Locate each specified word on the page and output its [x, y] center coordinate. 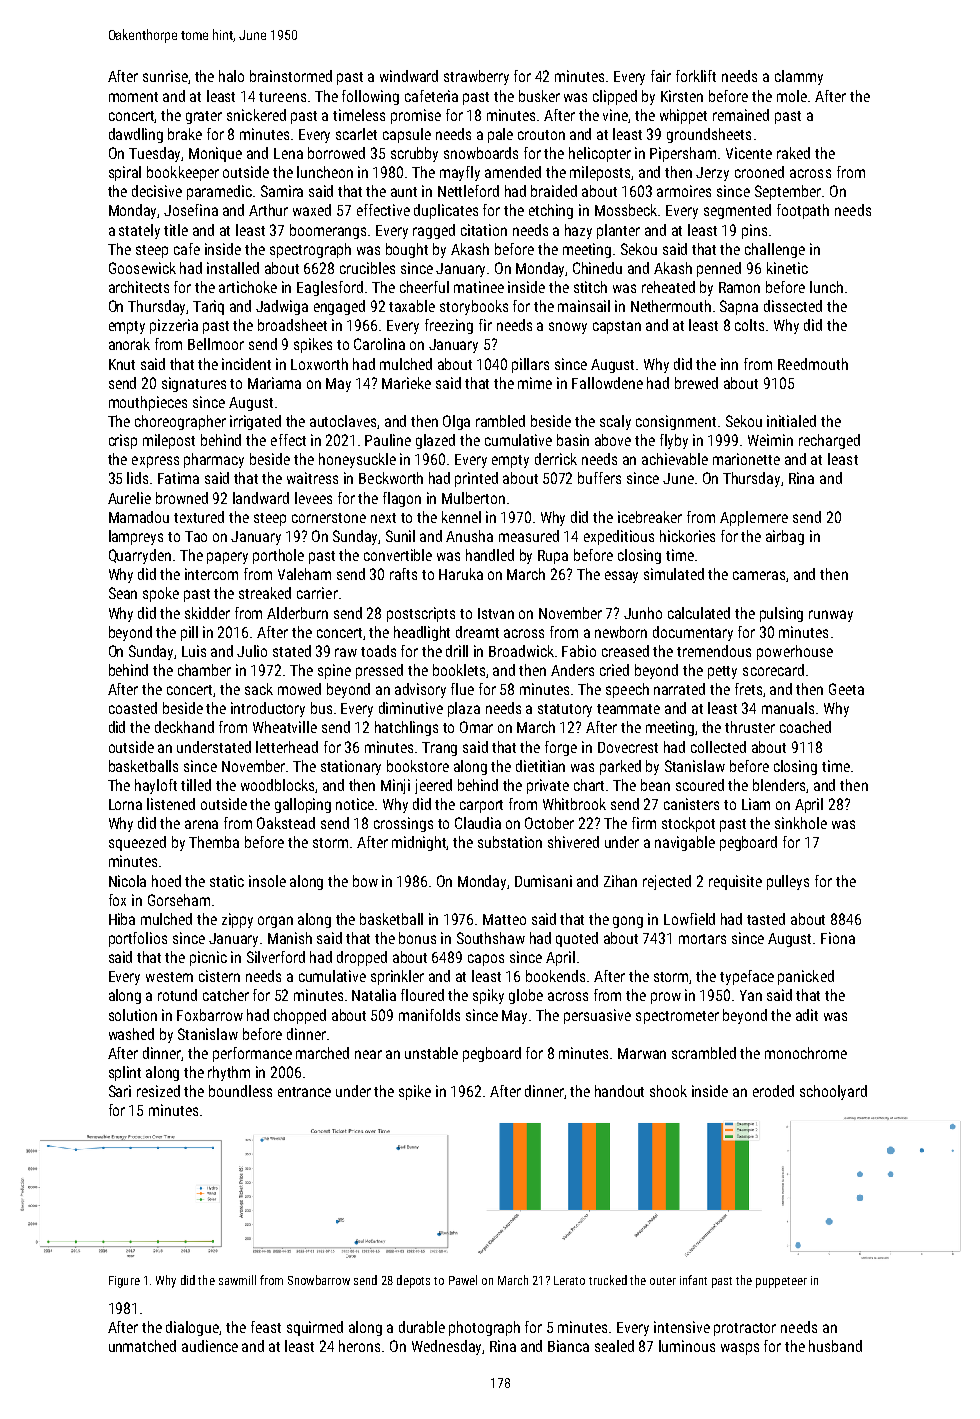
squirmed [315, 1328]
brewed [696, 383]
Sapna [739, 307]
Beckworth [391, 478]
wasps [740, 1349]
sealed [614, 1346]
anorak [129, 344]
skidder [207, 613]
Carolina [379, 344]
